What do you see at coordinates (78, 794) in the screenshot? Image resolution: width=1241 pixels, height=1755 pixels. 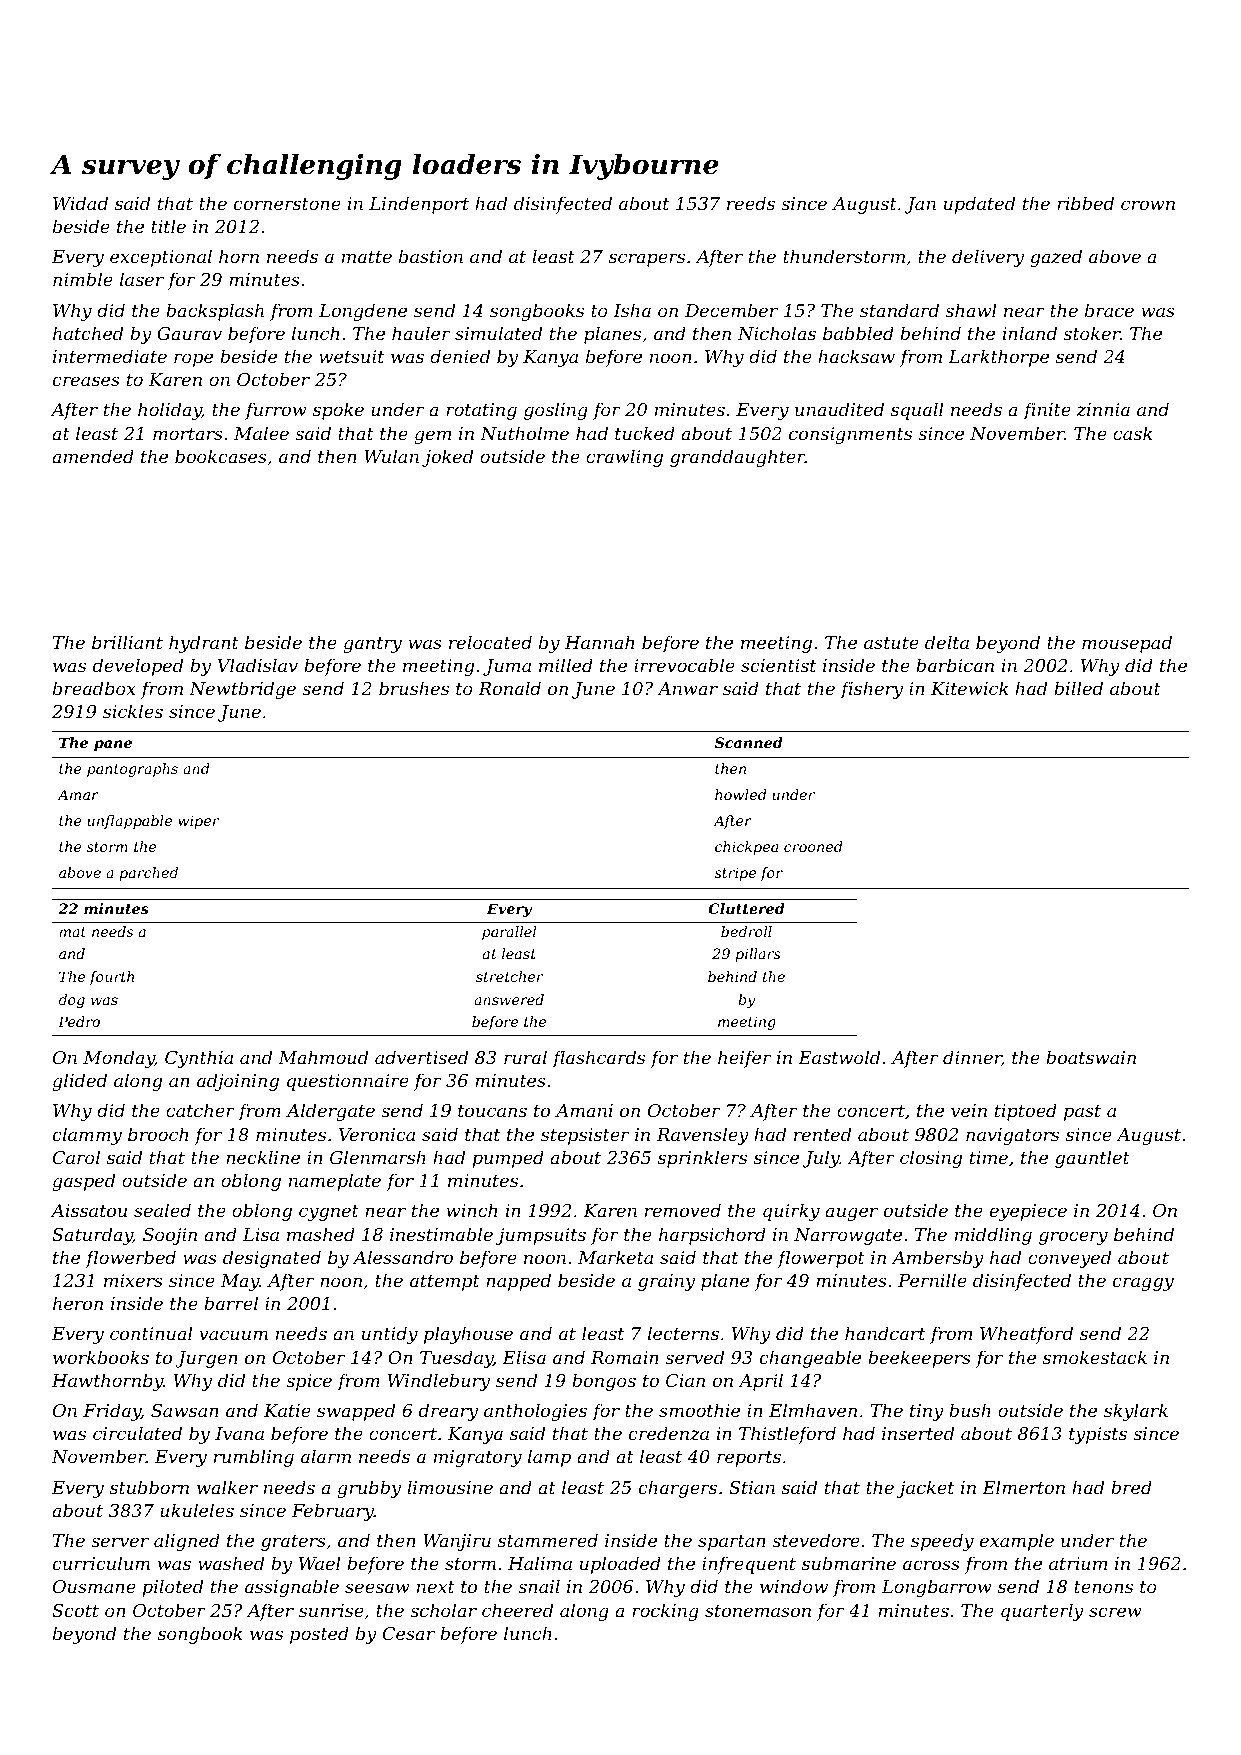 I see `Amar` at bounding box center [78, 794].
